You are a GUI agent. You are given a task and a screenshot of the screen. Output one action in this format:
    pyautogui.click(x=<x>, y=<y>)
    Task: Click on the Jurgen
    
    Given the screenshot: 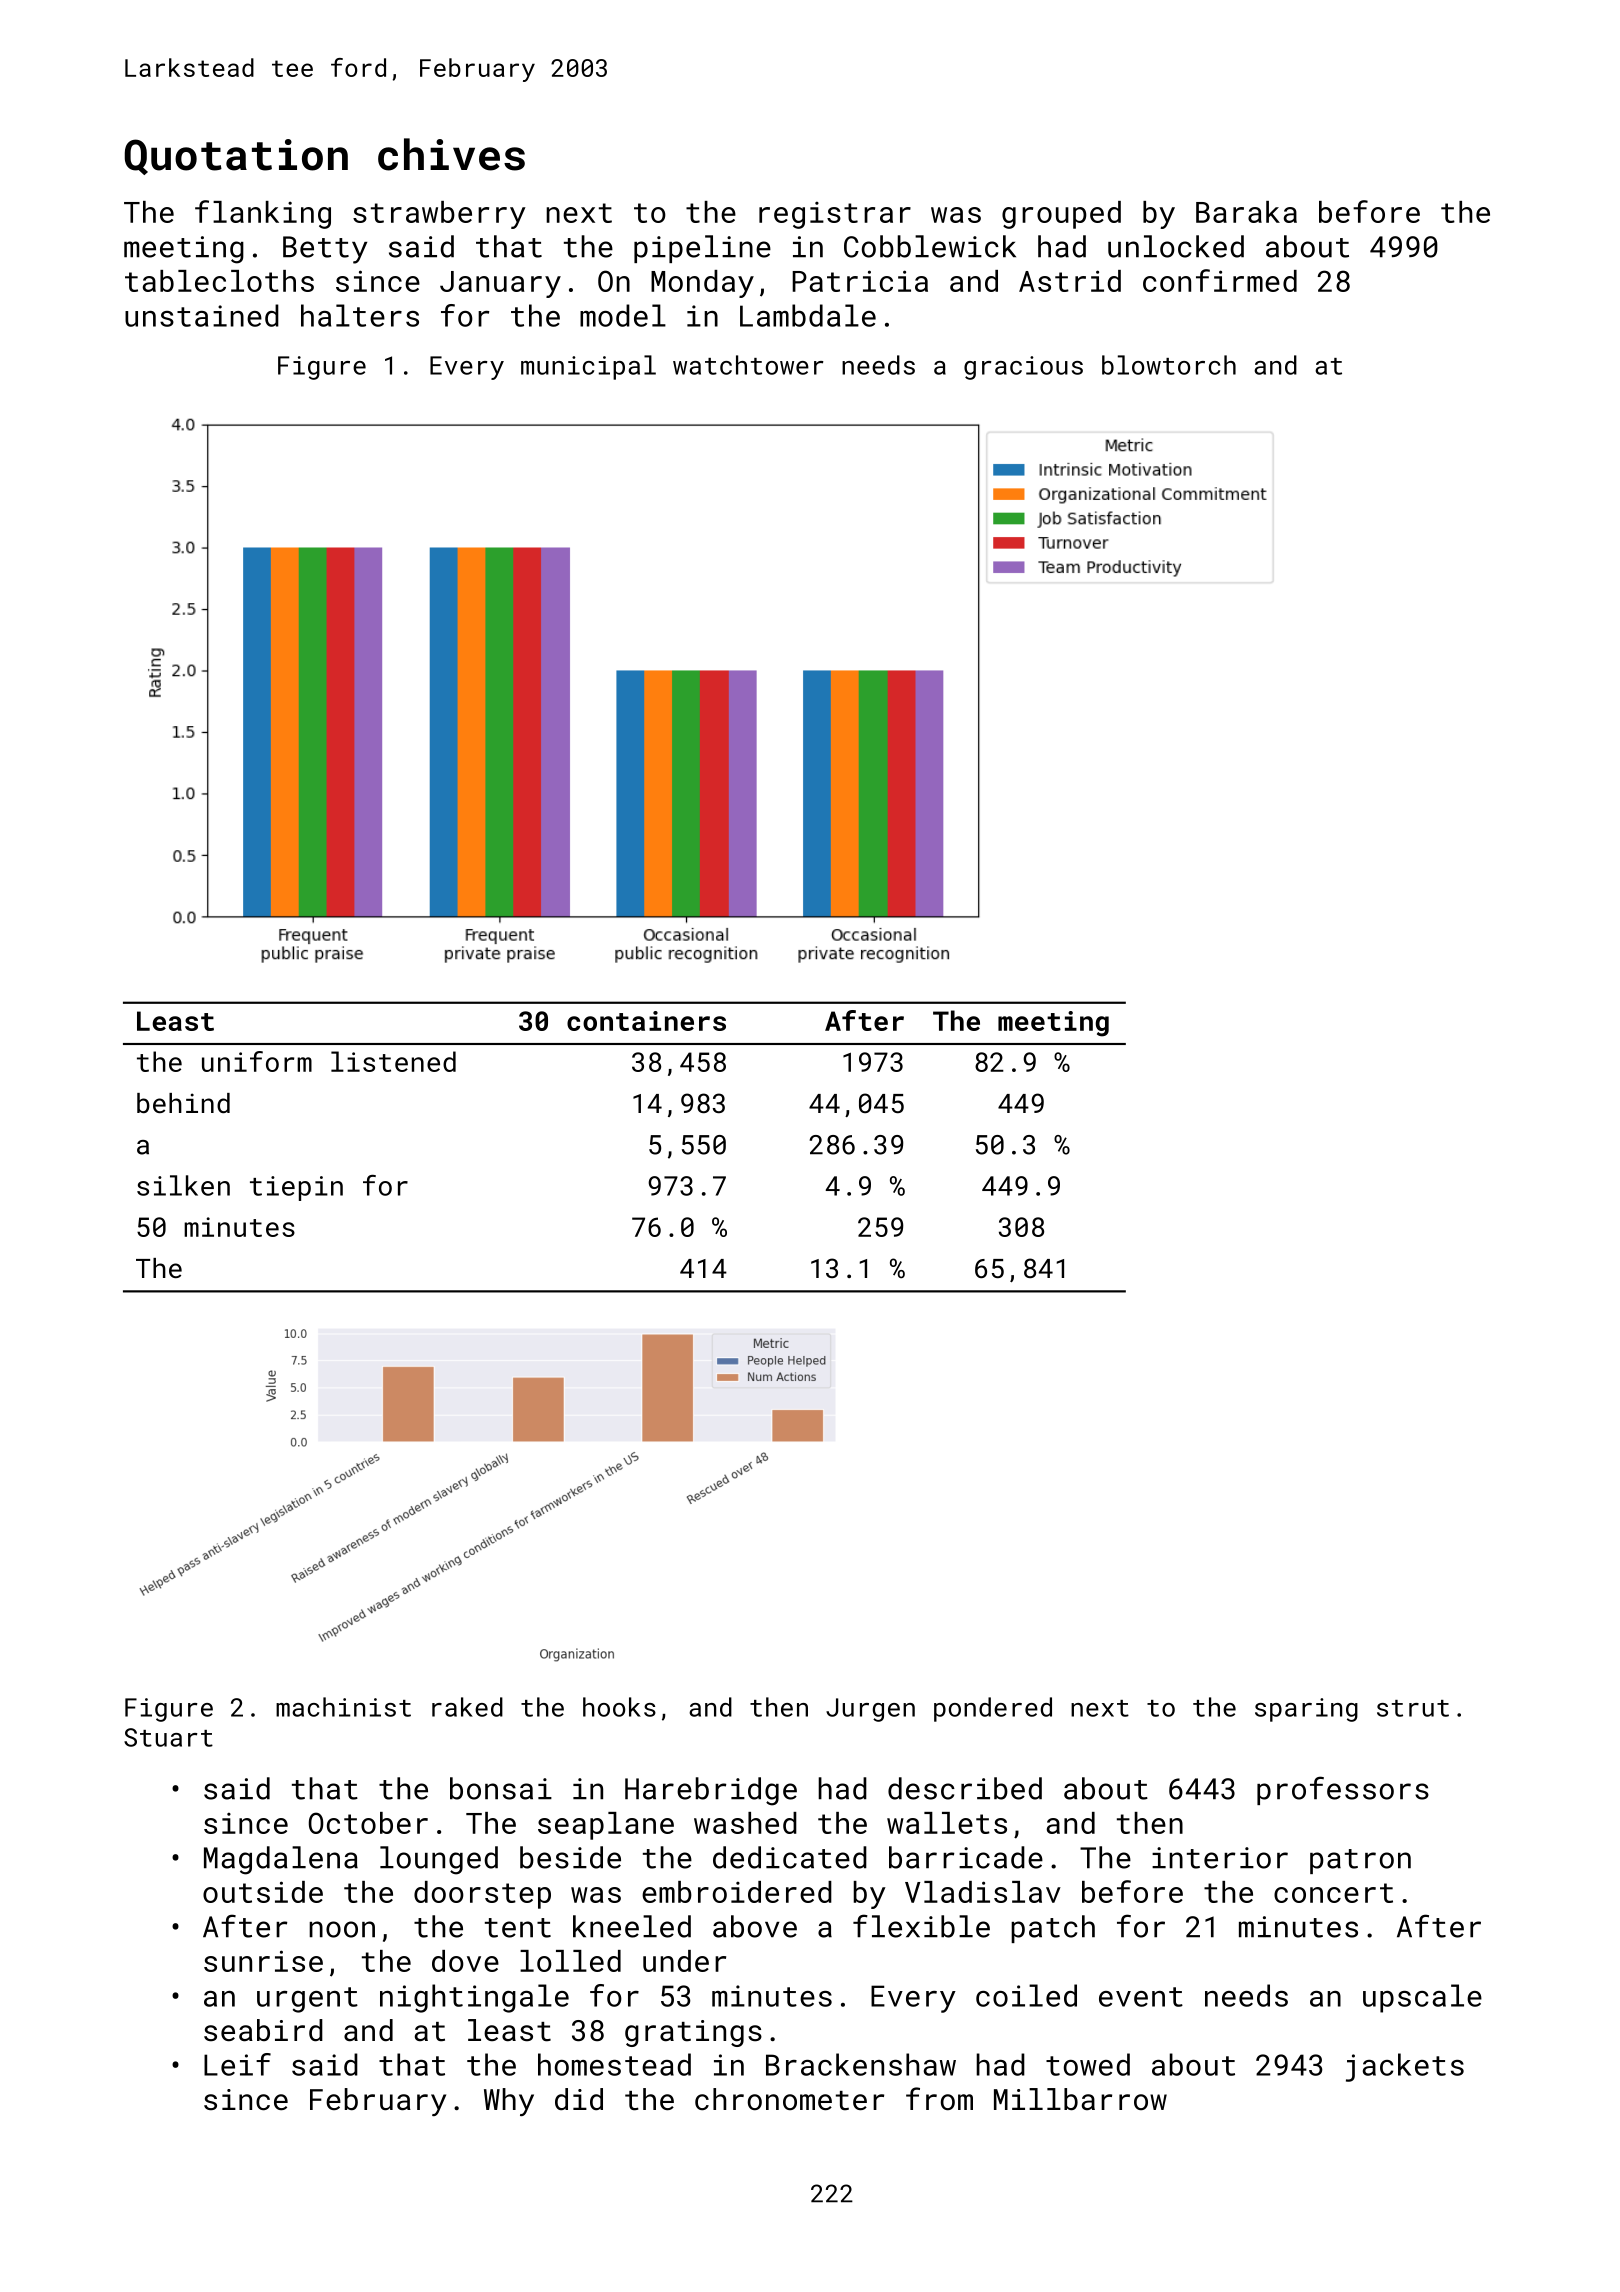 What is the action you would take?
    pyautogui.click(x=870, y=1710)
